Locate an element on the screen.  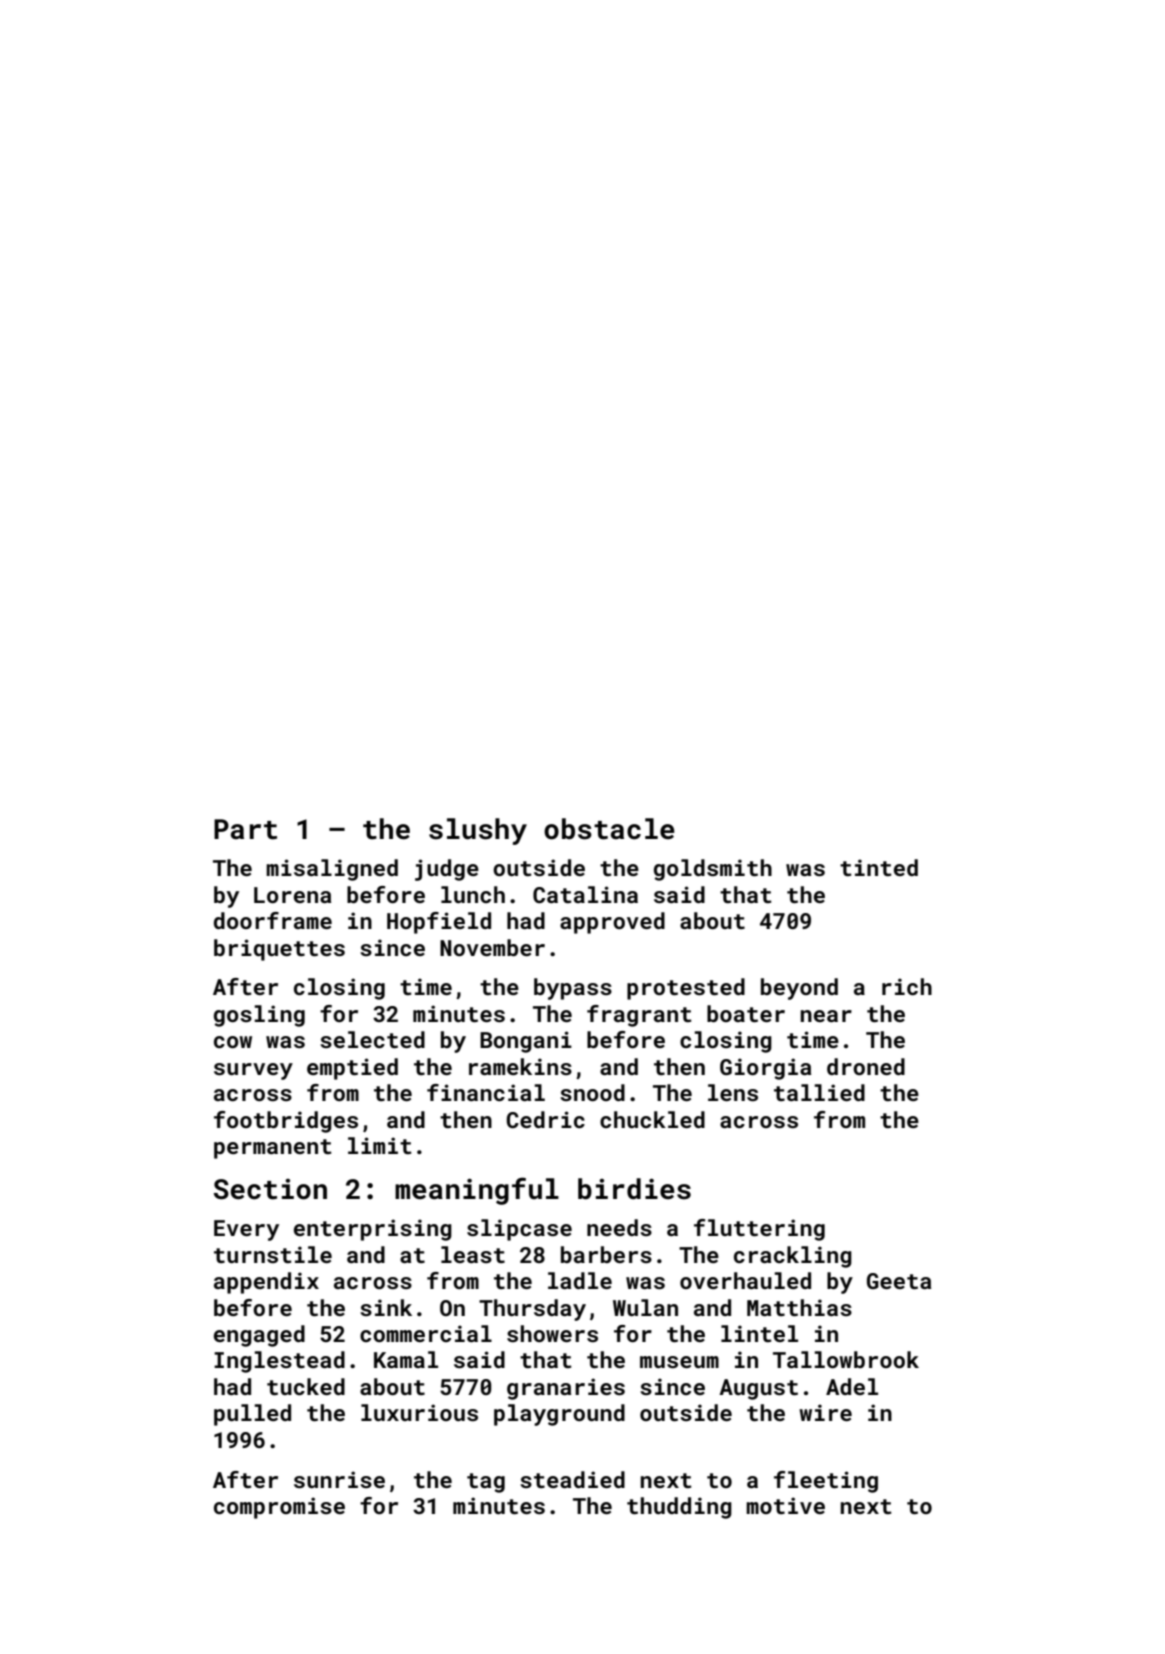
Catalina is located at coordinates (585, 894).
